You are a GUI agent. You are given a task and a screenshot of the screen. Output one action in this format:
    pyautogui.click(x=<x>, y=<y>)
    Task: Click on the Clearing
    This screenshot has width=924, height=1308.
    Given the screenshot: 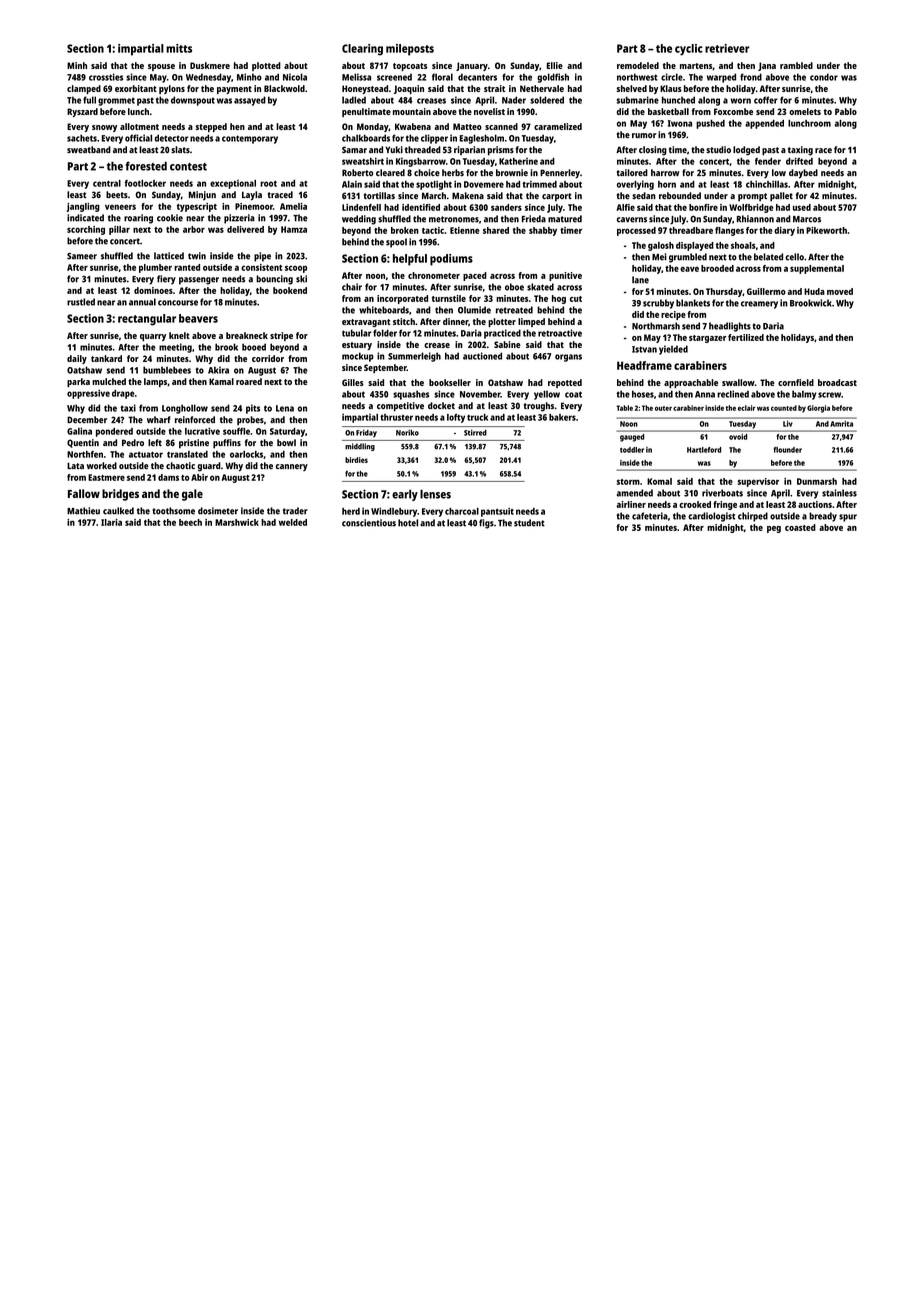 What is the action you would take?
    pyautogui.click(x=362, y=50)
